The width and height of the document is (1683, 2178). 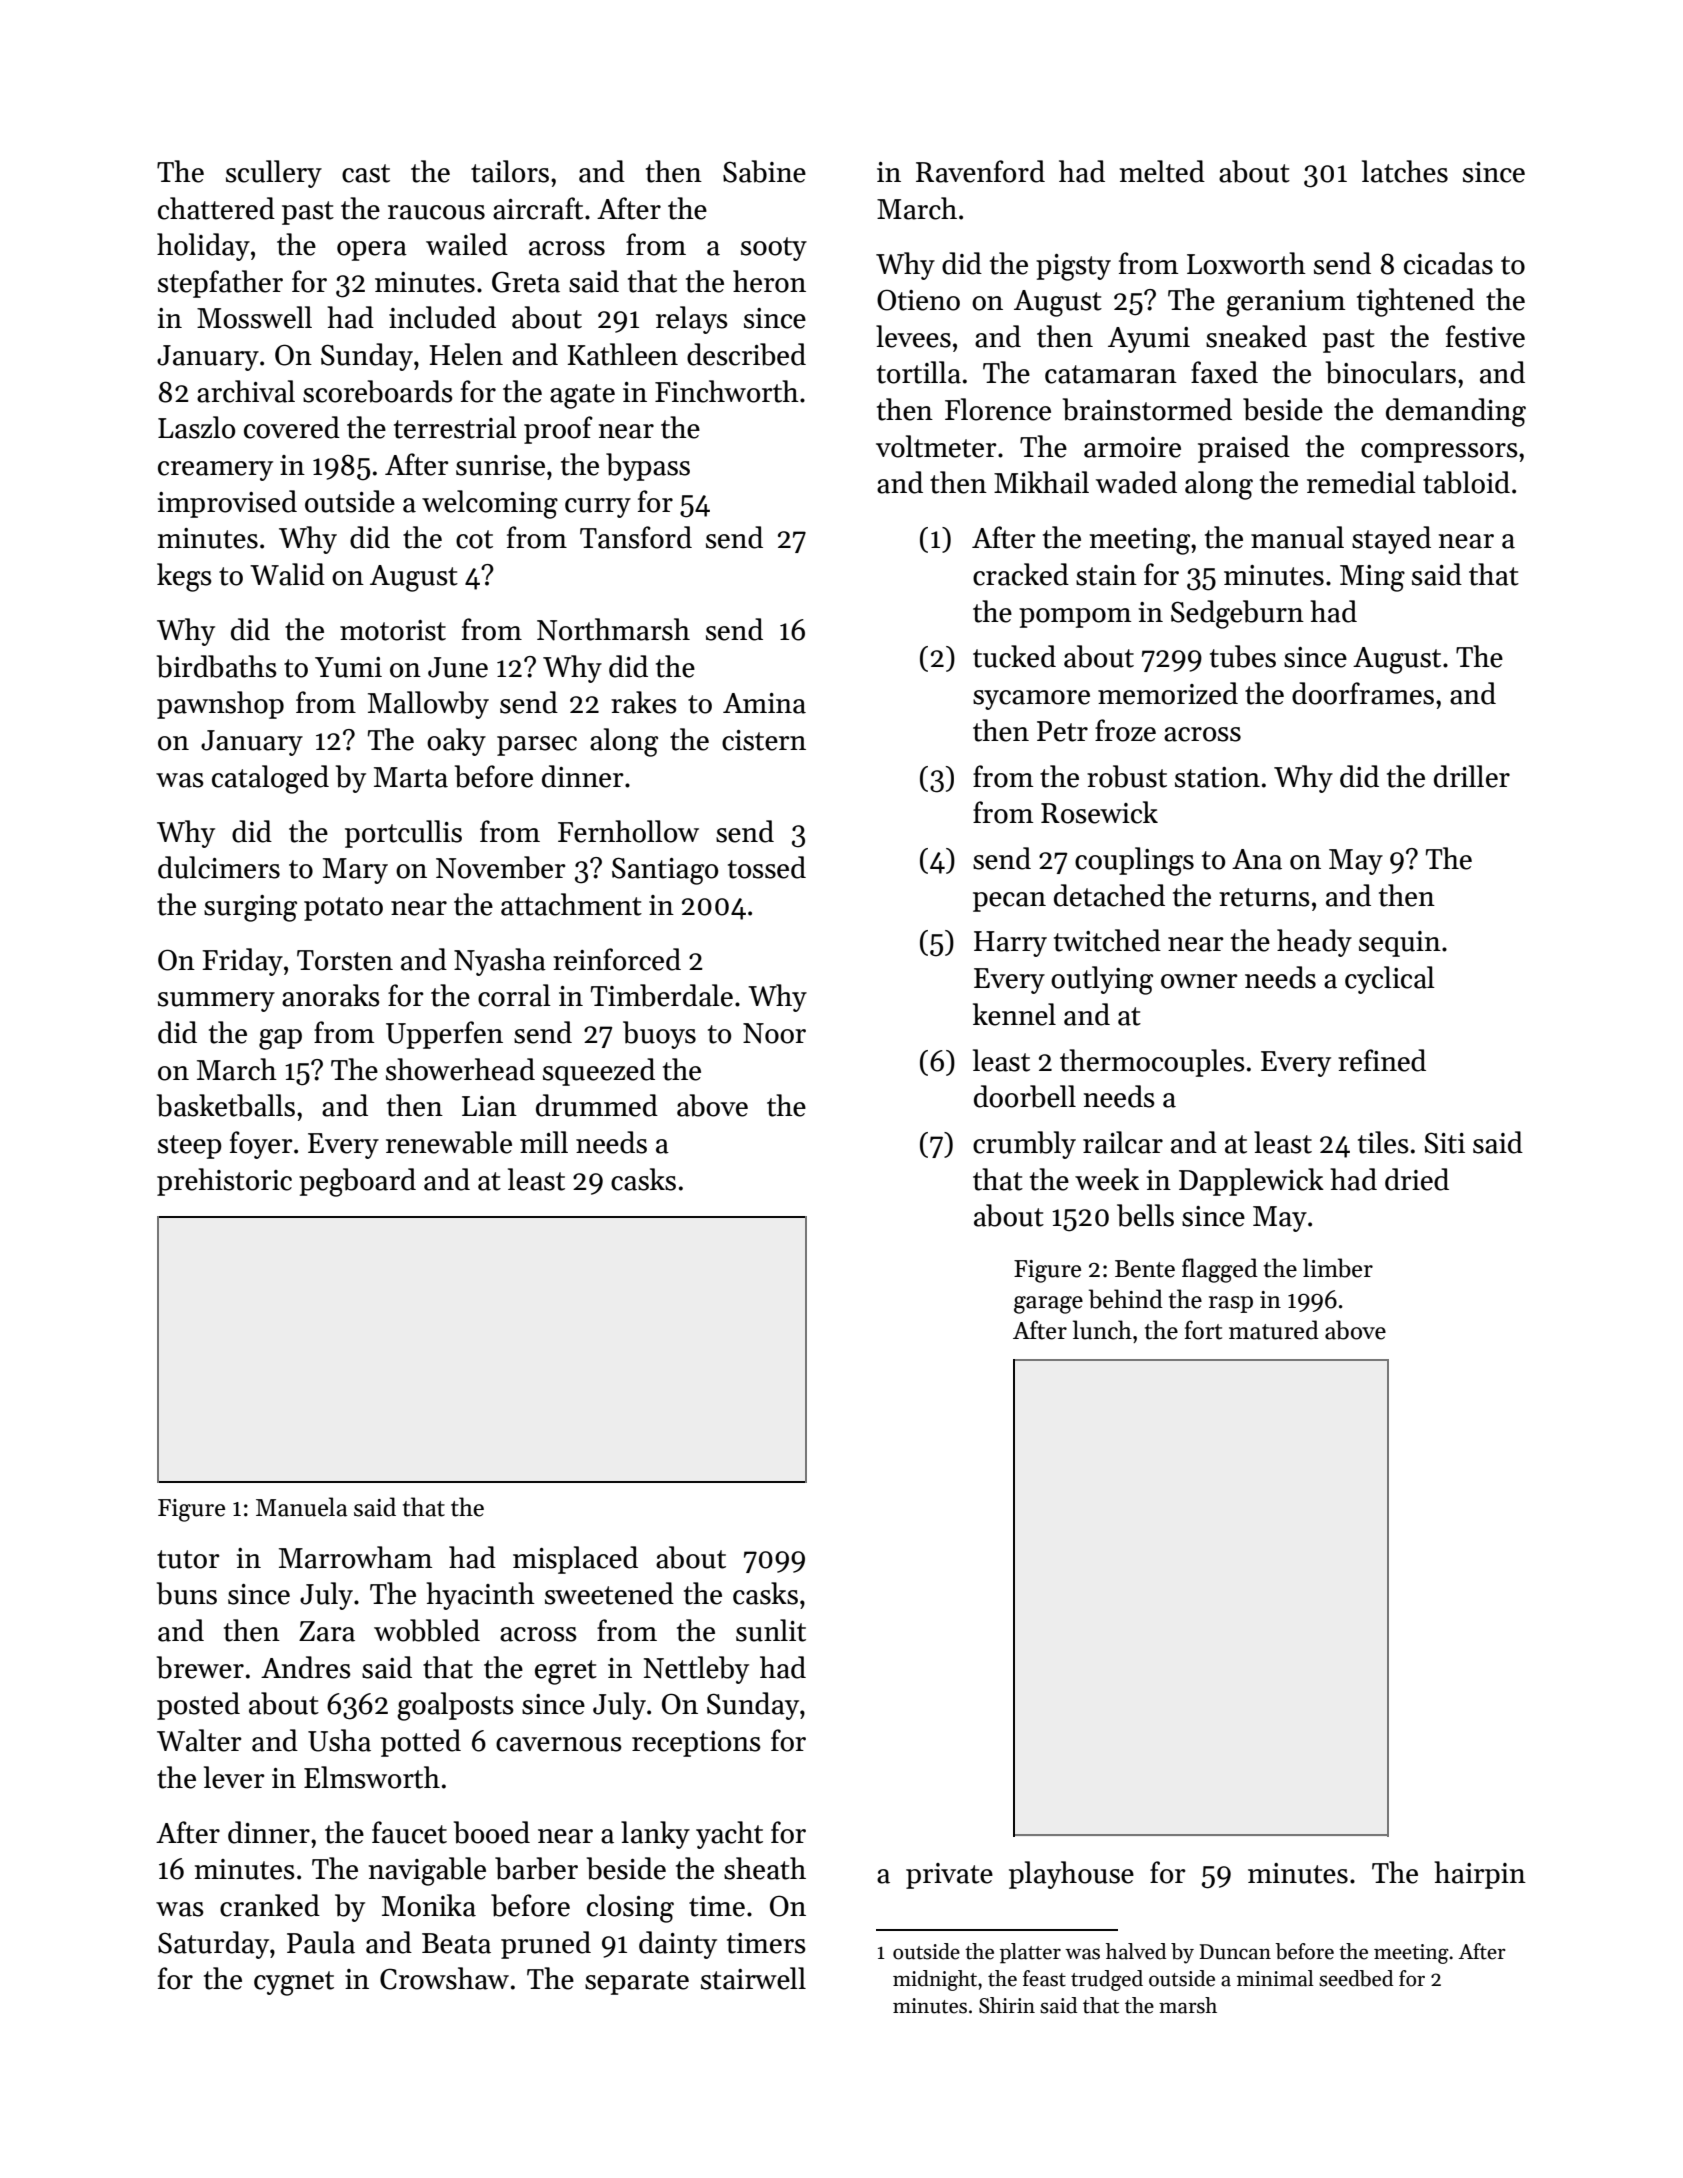 What do you see at coordinates (1472, 776) in the document?
I see `driller` at bounding box center [1472, 776].
